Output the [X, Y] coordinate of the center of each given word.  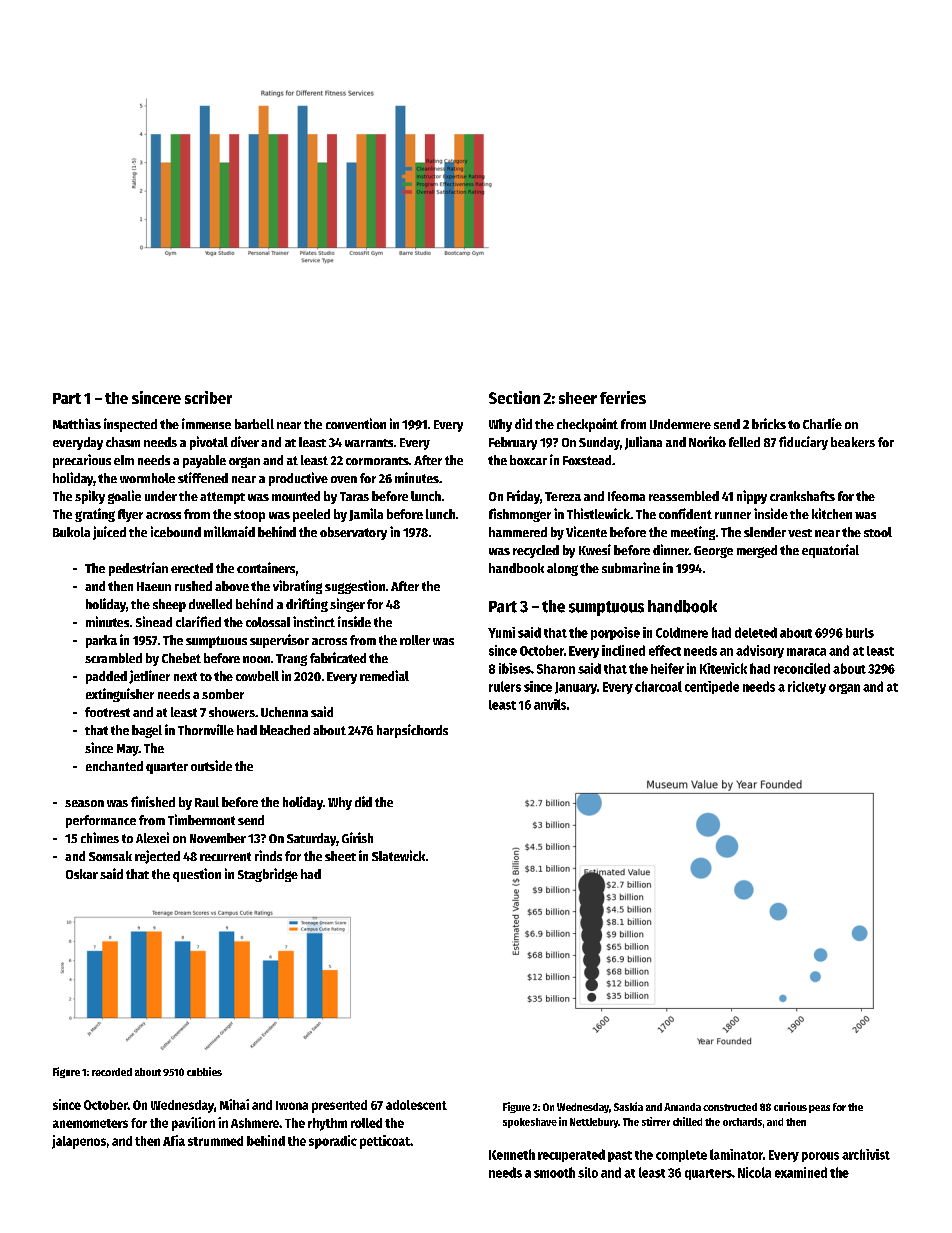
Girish [357, 837]
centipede [712, 687]
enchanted [114, 766]
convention [356, 423]
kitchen [832, 513]
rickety [807, 687]
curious [790, 1106]
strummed [215, 1141]
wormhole [147, 478]
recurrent [225, 856]
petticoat [385, 1142]
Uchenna [284, 712]
